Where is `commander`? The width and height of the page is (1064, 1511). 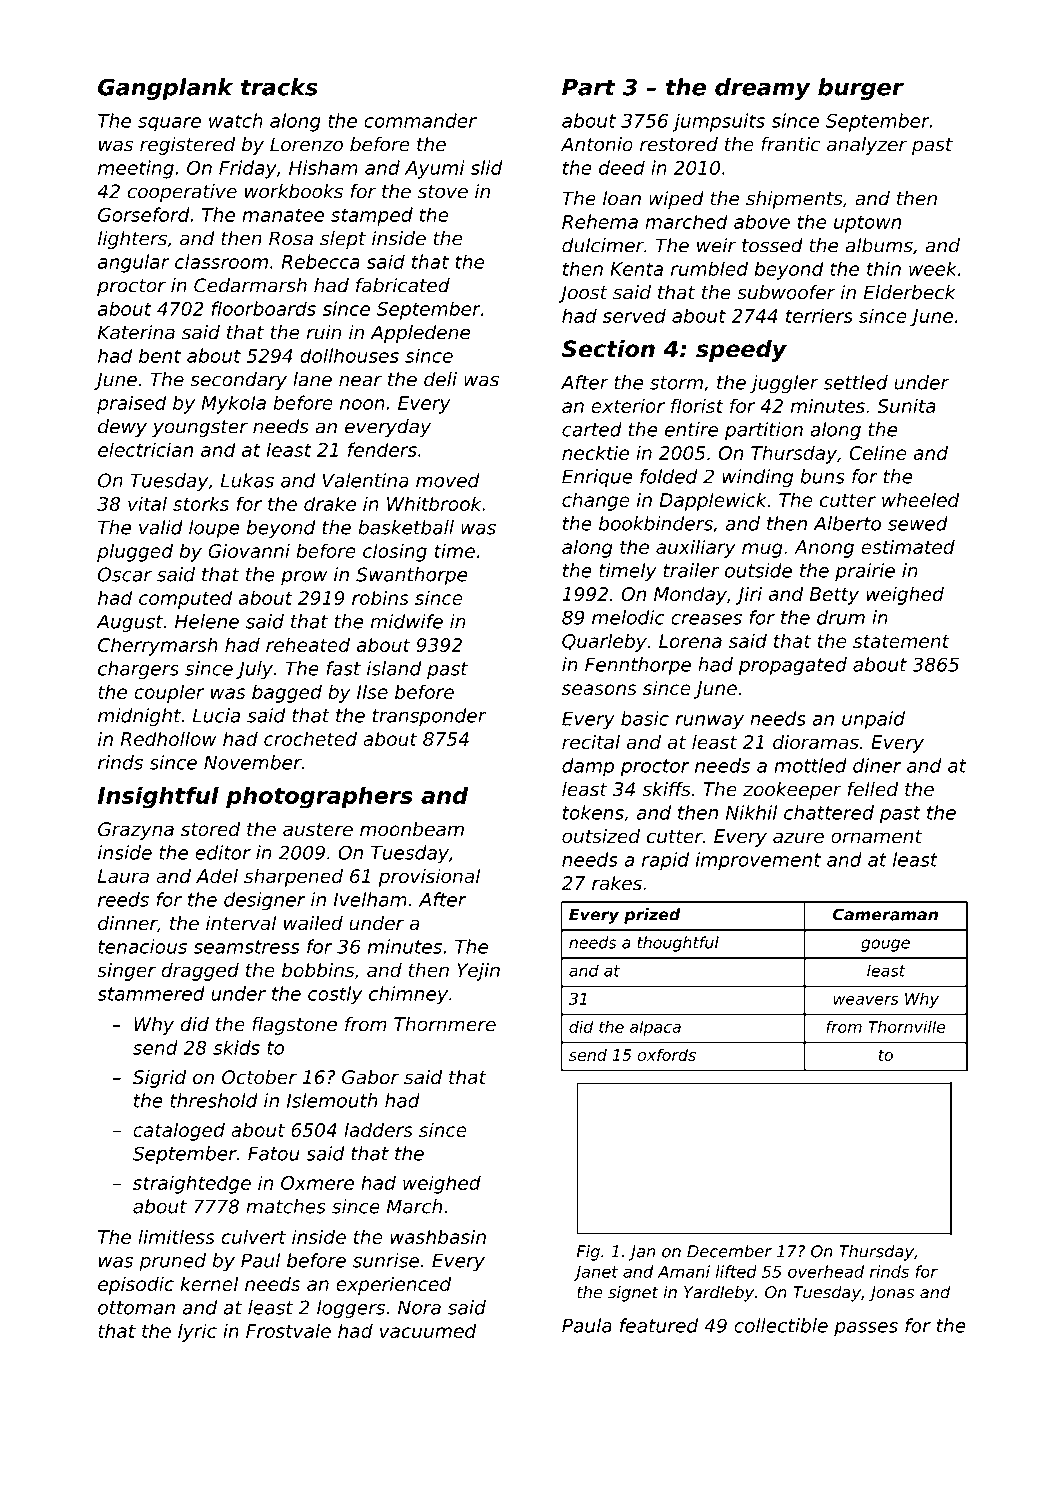 commander is located at coordinates (420, 120).
